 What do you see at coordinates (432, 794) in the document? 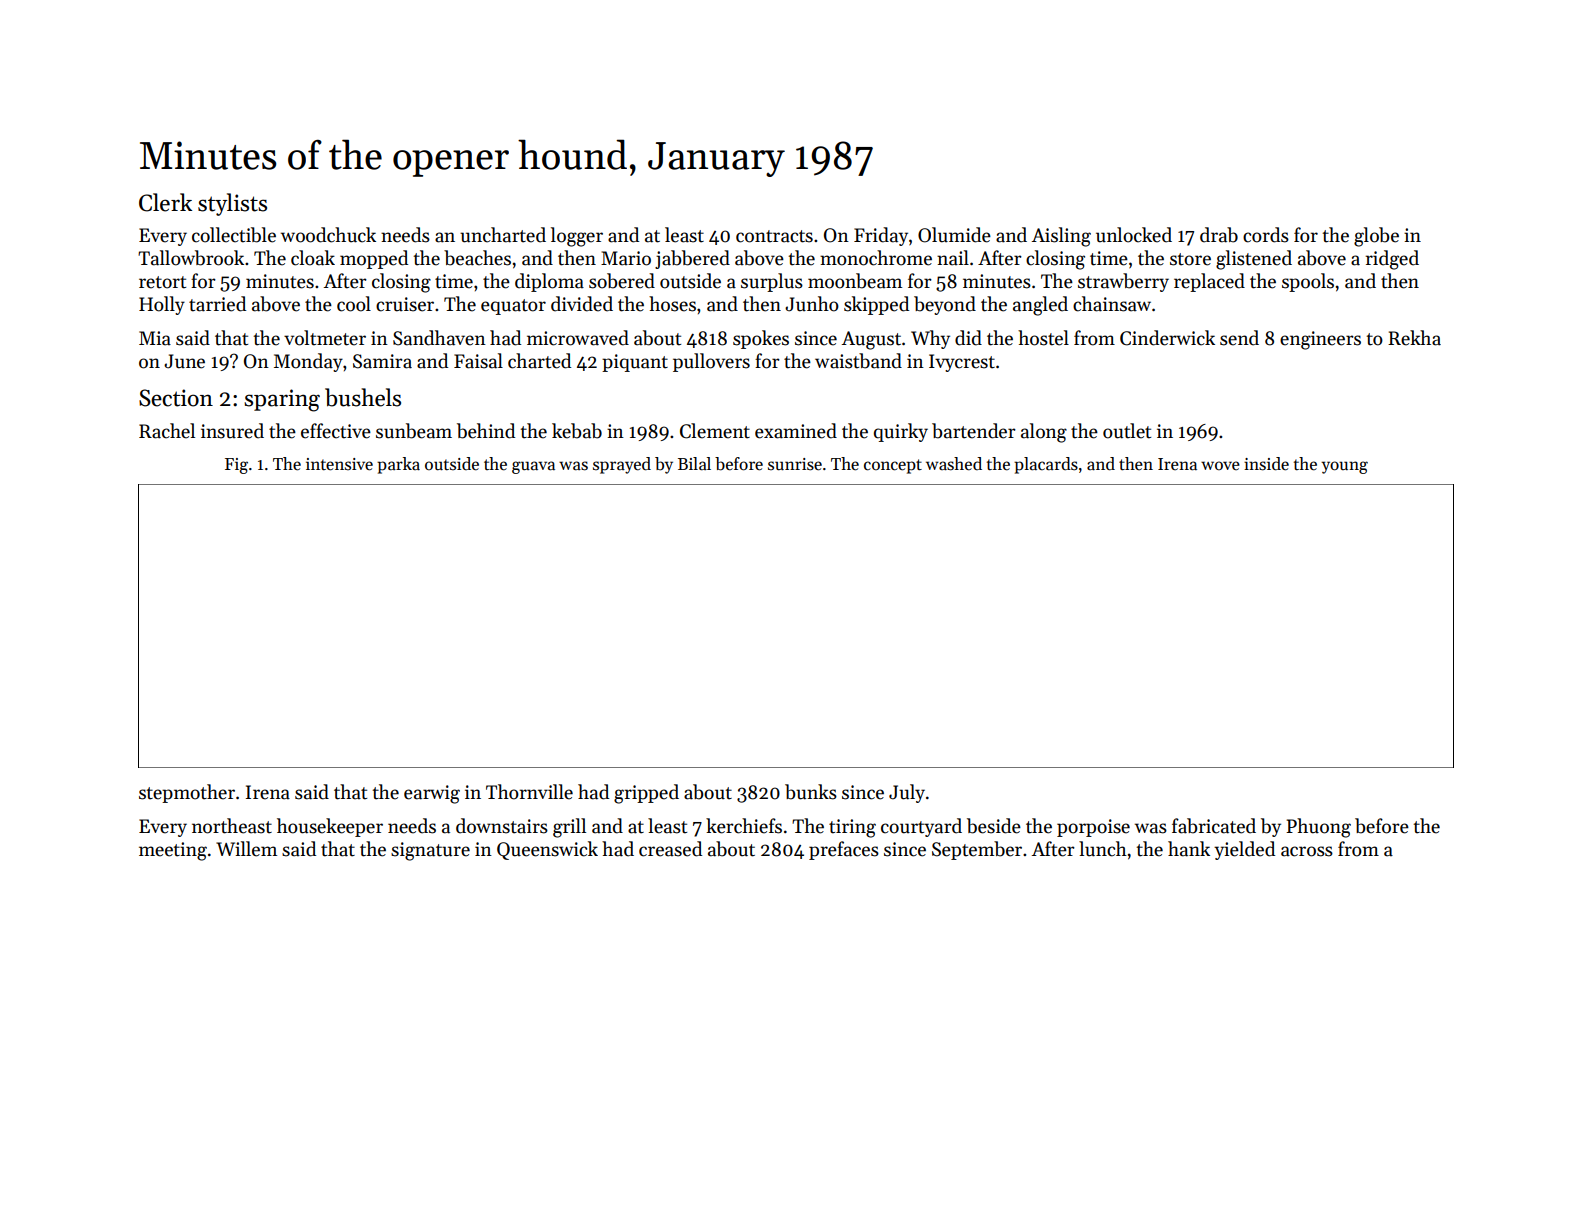
I see `earwig` at bounding box center [432, 794].
